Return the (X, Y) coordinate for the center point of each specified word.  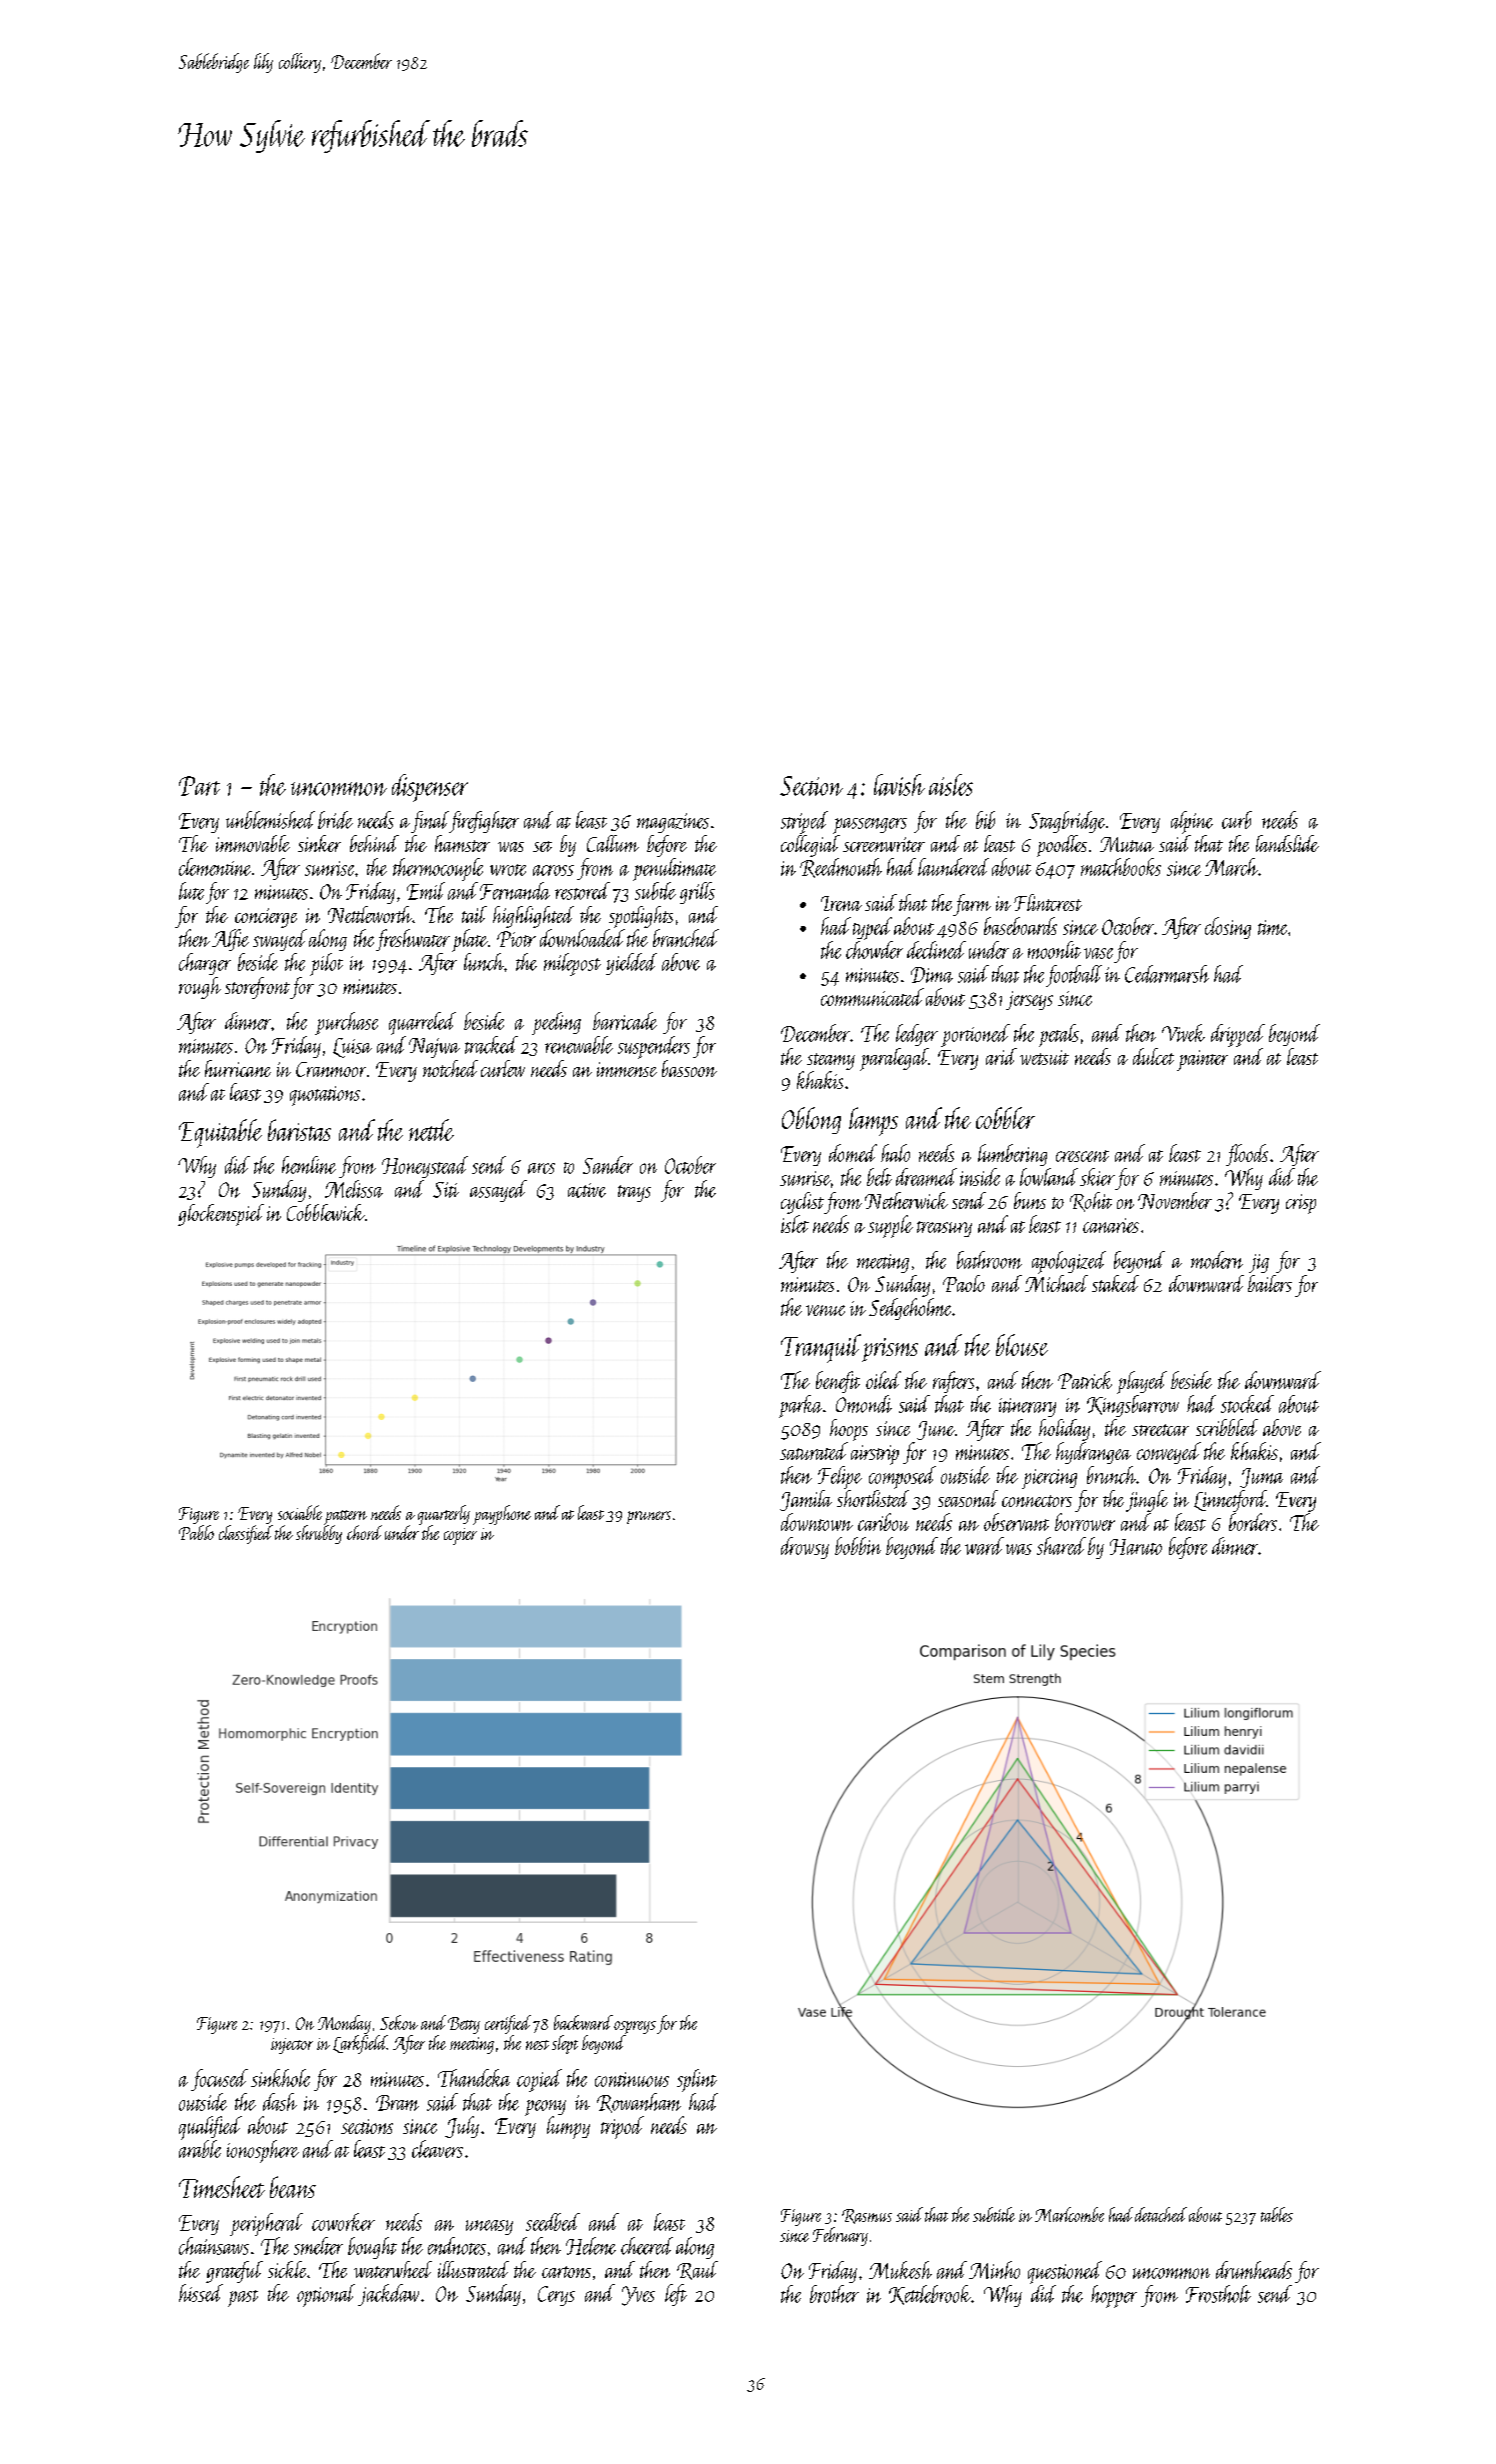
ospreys (635, 2027)
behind (374, 843)
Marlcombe (1069, 2214)
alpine (1192, 822)
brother (834, 2294)
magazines (673, 823)
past (243, 2298)
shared (1061, 1546)
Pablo (196, 1532)
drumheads (1254, 2270)
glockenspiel (221, 1215)
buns (1030, 1200)
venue (825, 1310)
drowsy (805, 1548)
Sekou (399, 2022)
